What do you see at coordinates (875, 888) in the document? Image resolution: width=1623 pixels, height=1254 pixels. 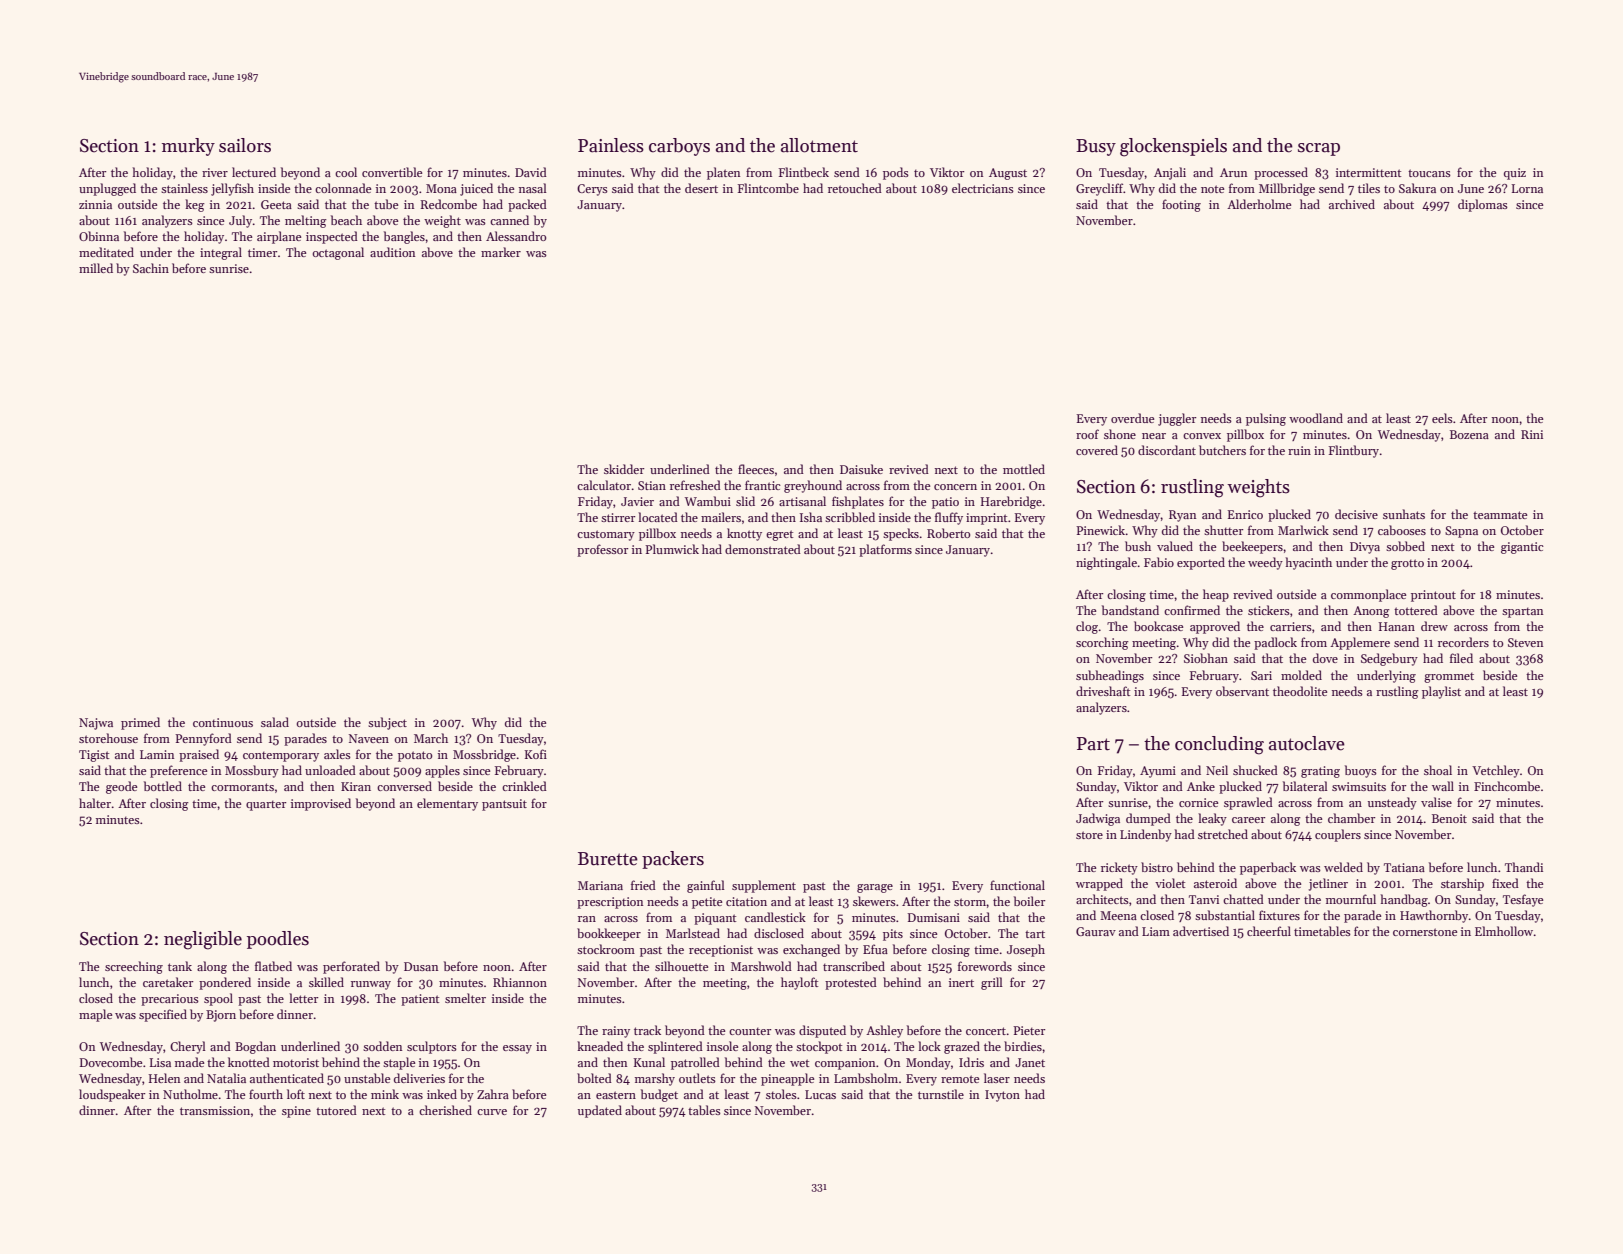 I see `garage` at bounding box center [875, 888].
